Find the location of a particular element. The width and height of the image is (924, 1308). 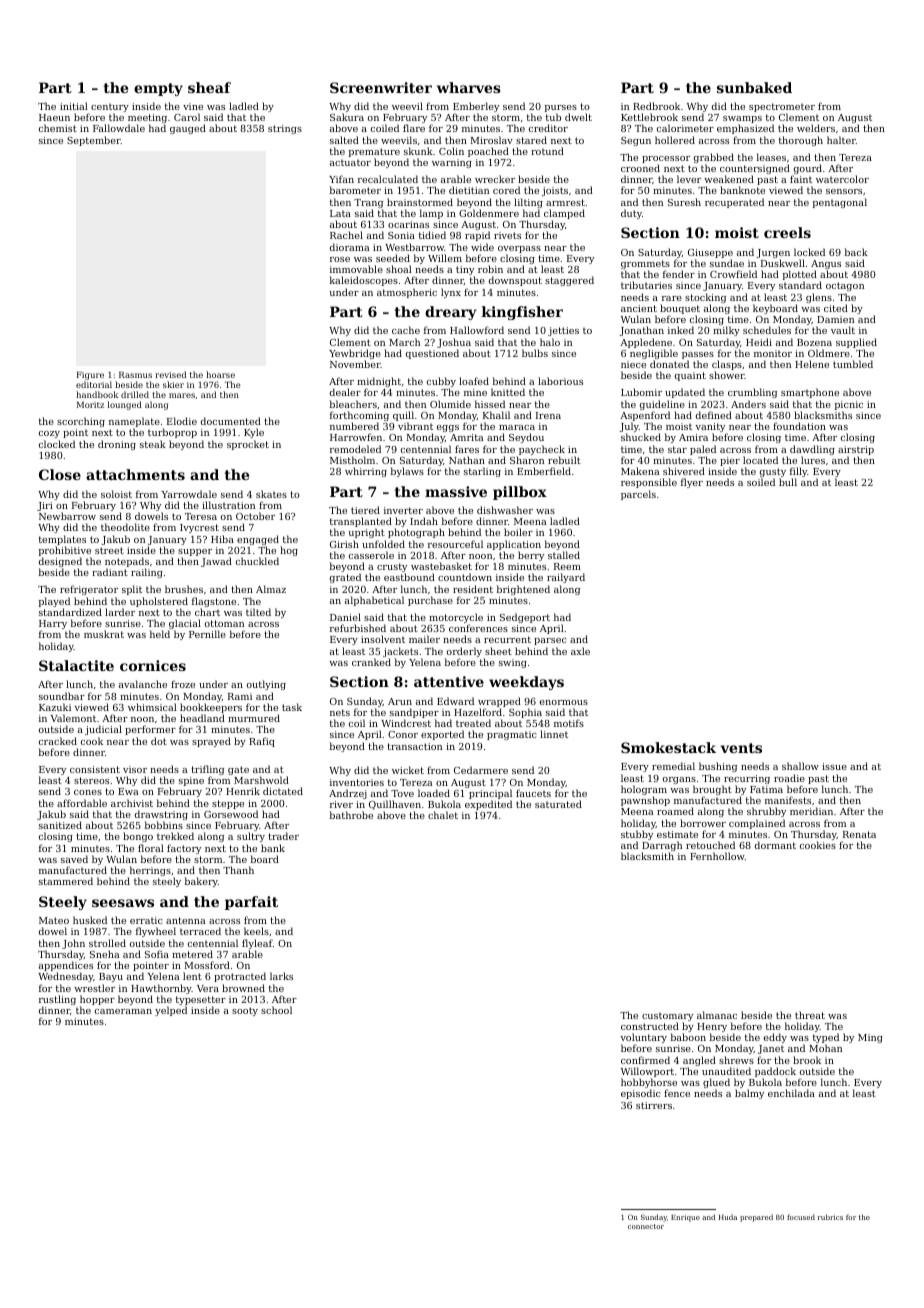

organs is located at coordinates (679, 780).
